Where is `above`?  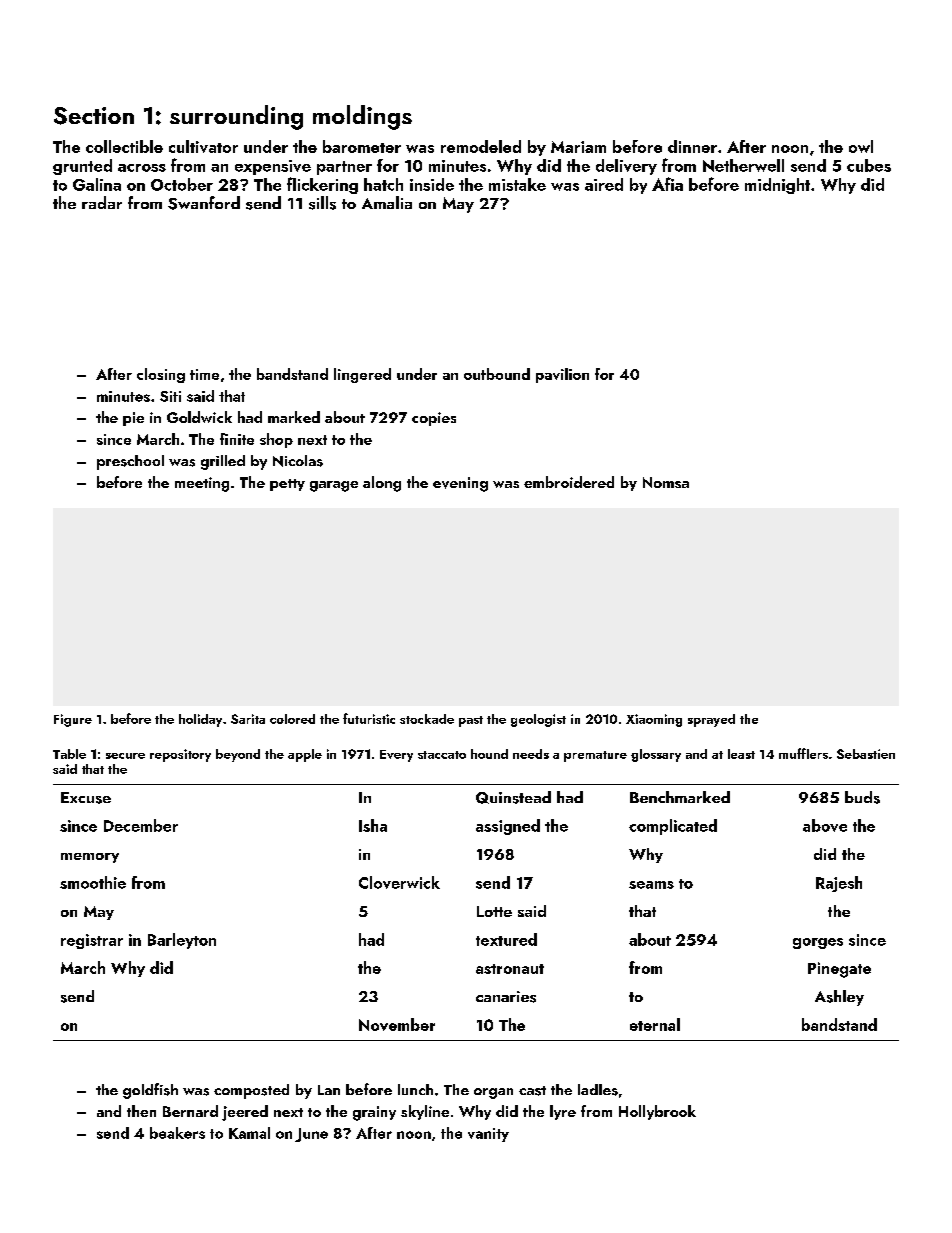
above is located at coordinates (825, 825).
